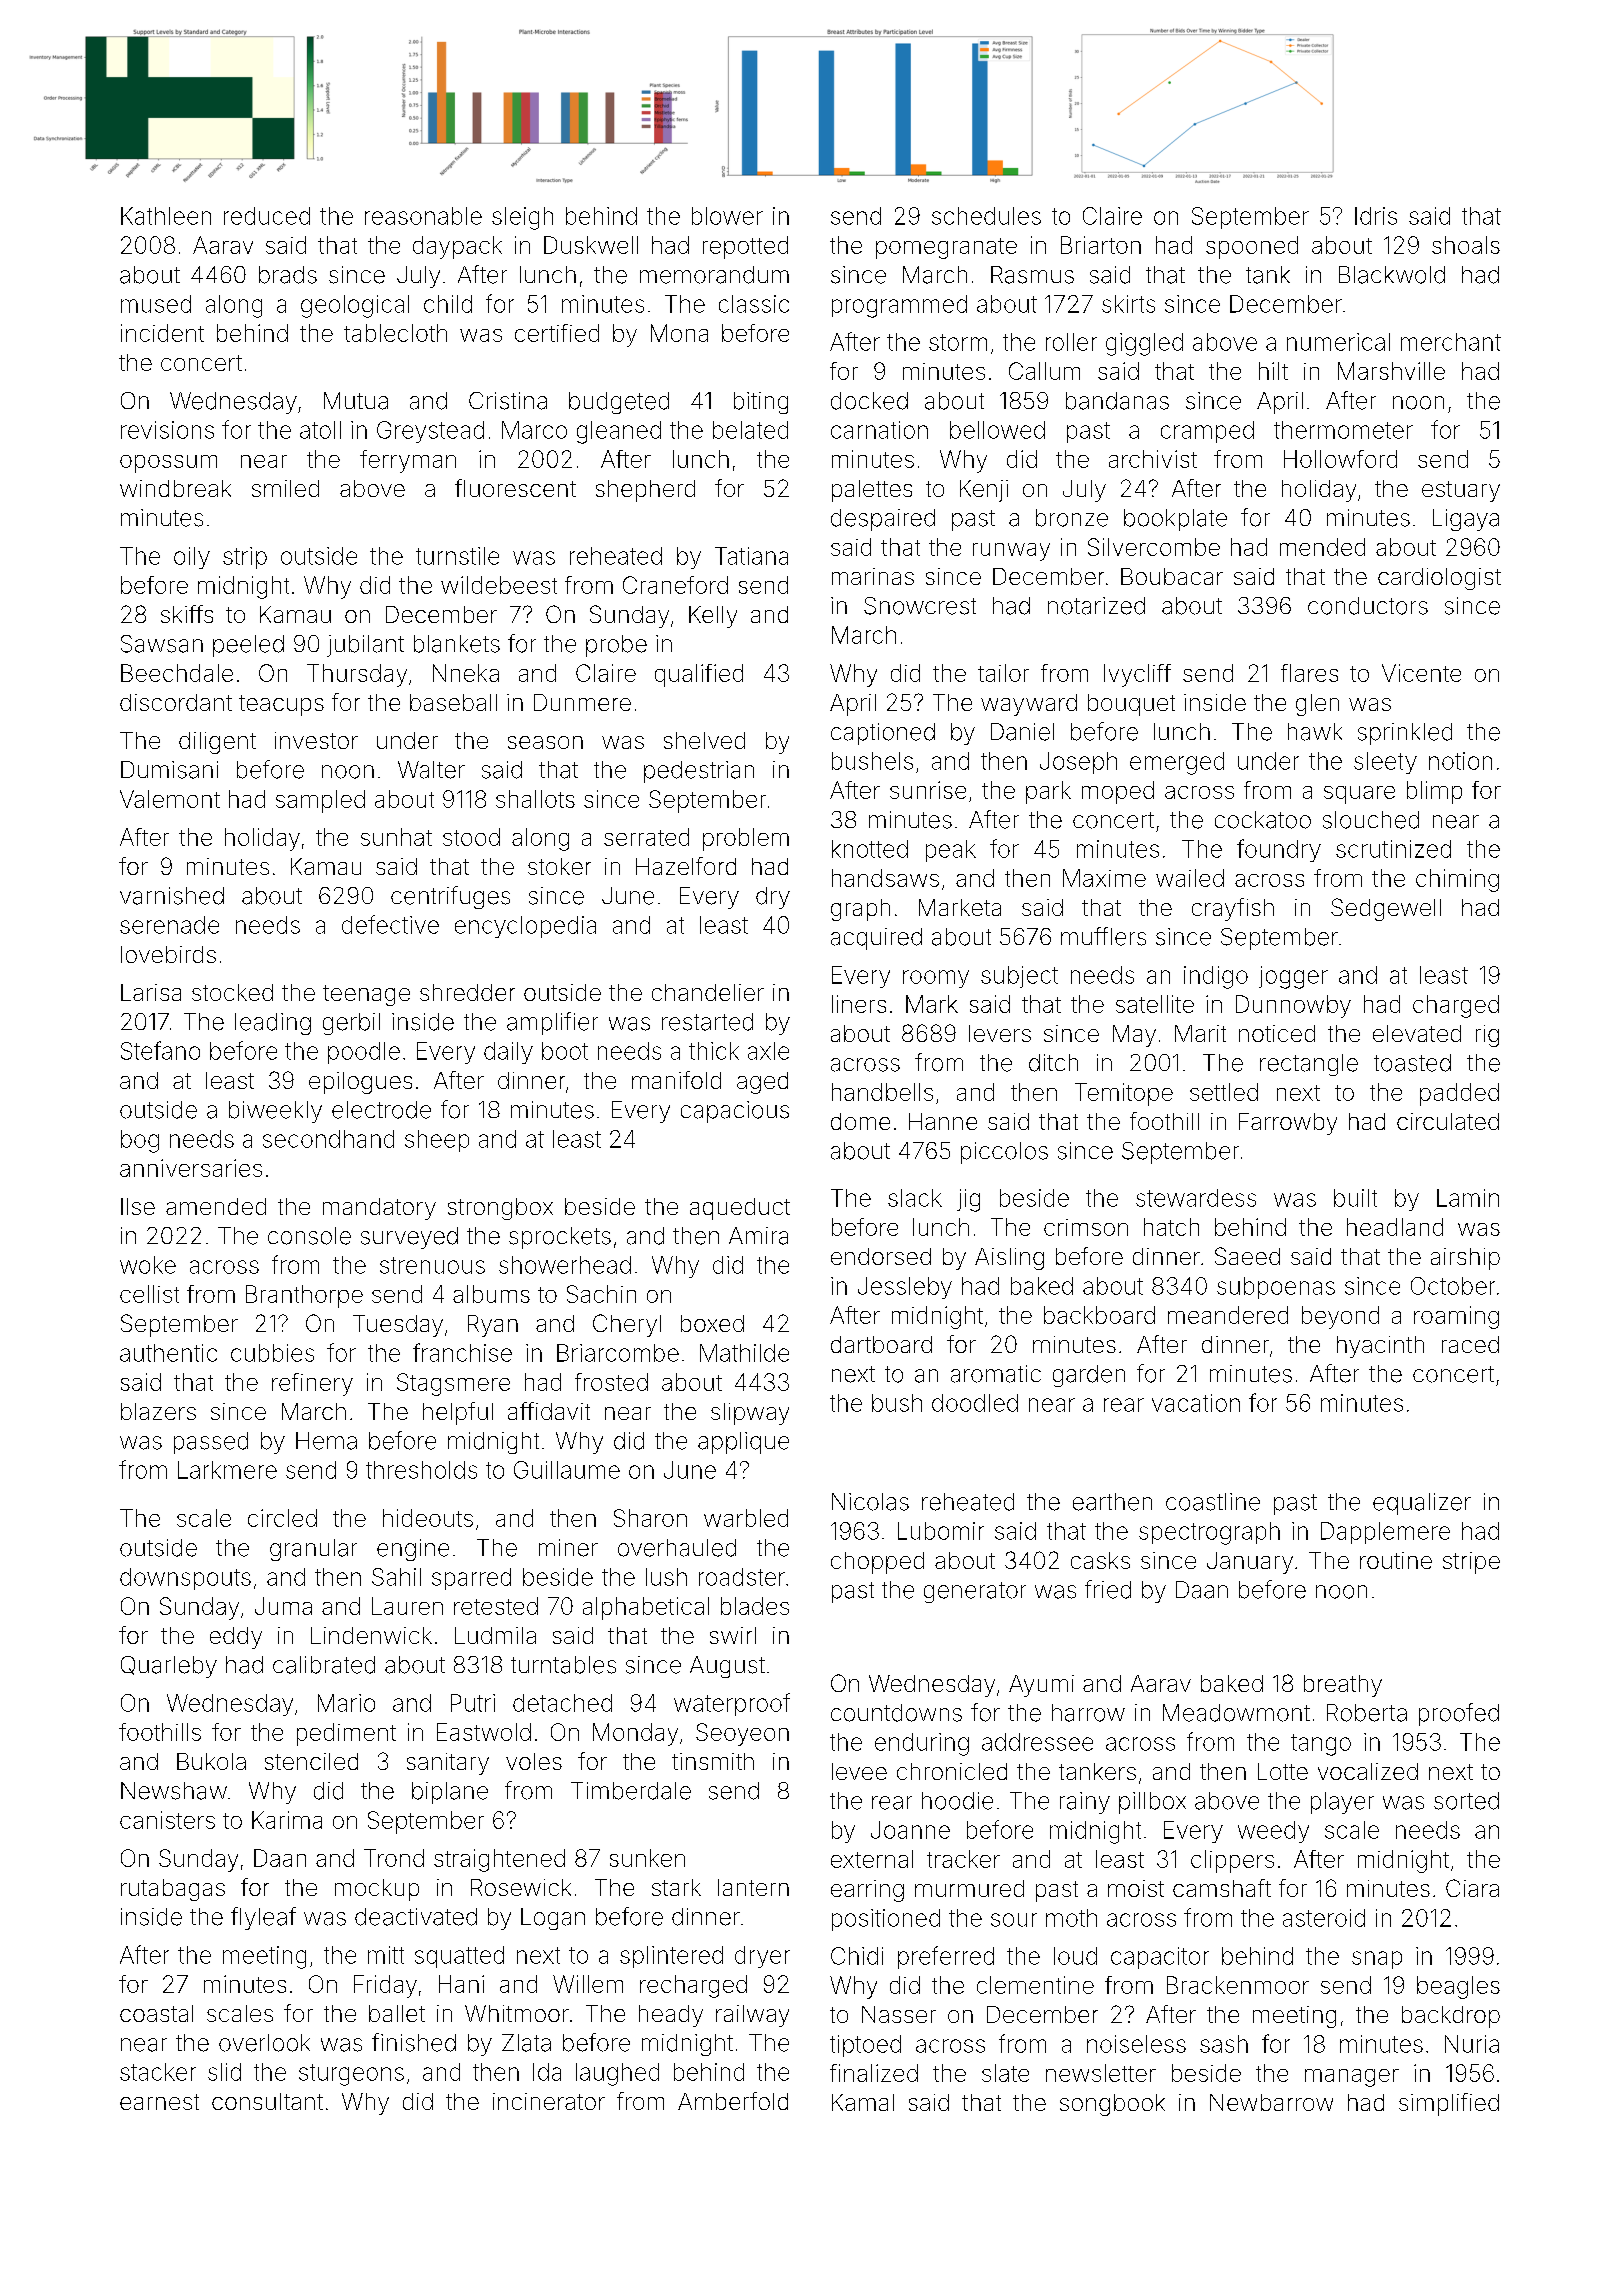 The image size is (1620, 2292). What do you see at coordinates (1380, 1347) in the image?
I see `hyacinth` at bounding box center [1380, 1347].
